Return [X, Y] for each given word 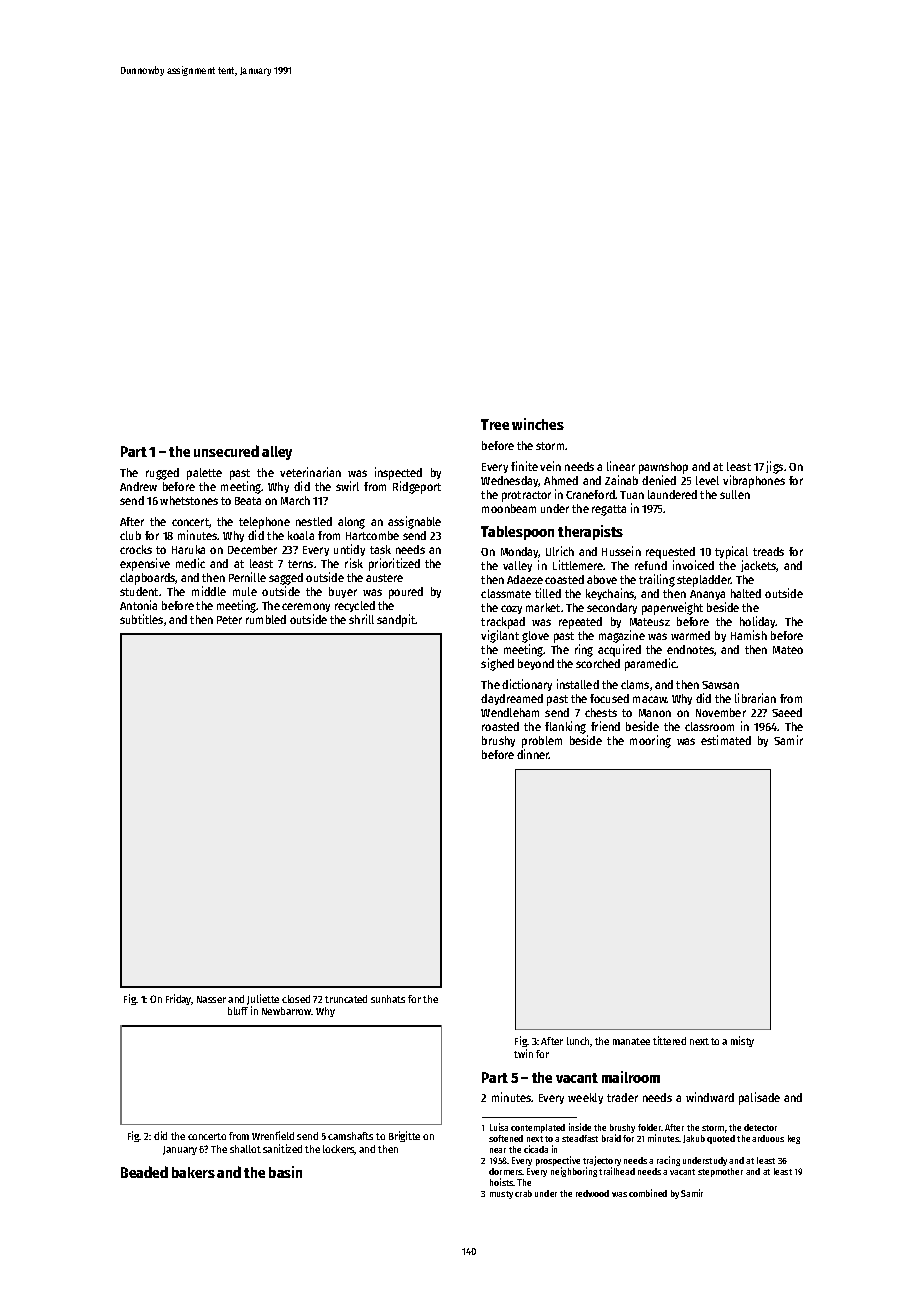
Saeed [787, 712]
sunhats [388, 999]
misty [742, 1041]
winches [538, 424]
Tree [495, 424]
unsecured [226, 451]
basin [285, 1172]
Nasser [211, 999]
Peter [229, 620]
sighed [497, 664]
